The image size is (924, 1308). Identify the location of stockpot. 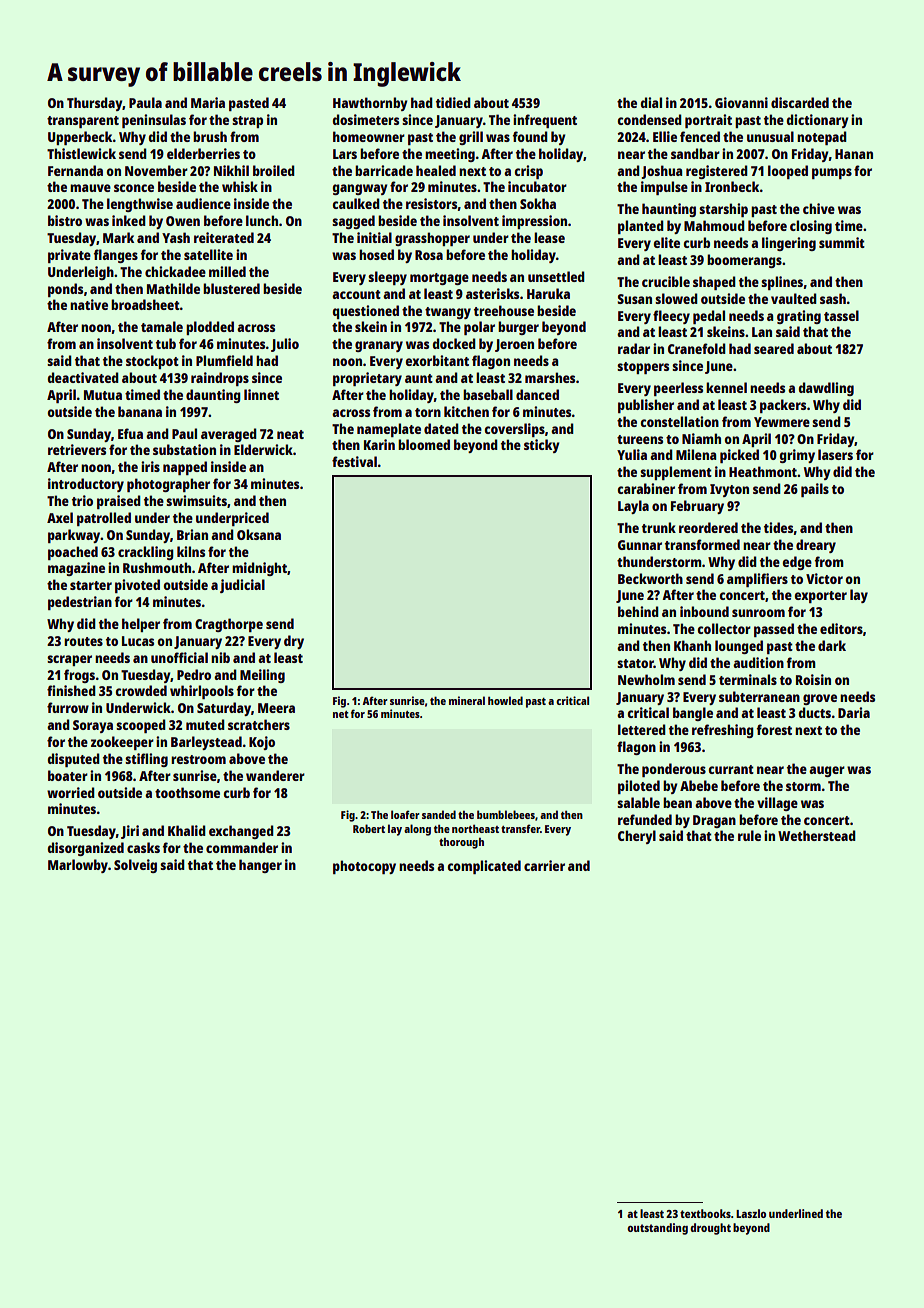
(152, 362).
